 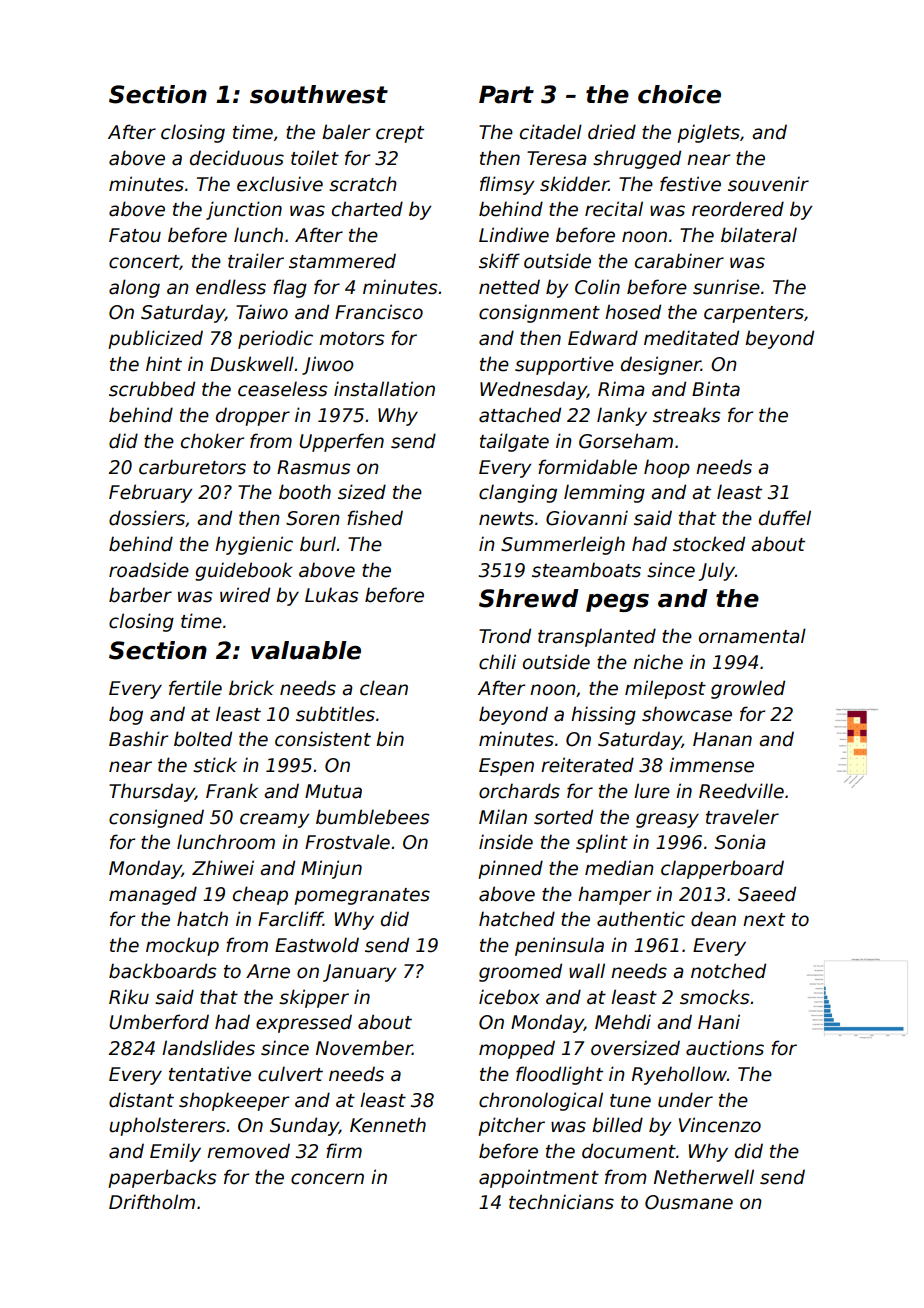 What do you see at coordinates (507, 185) in the page?
I see `flimsy` at bounding box center [507, 185].
